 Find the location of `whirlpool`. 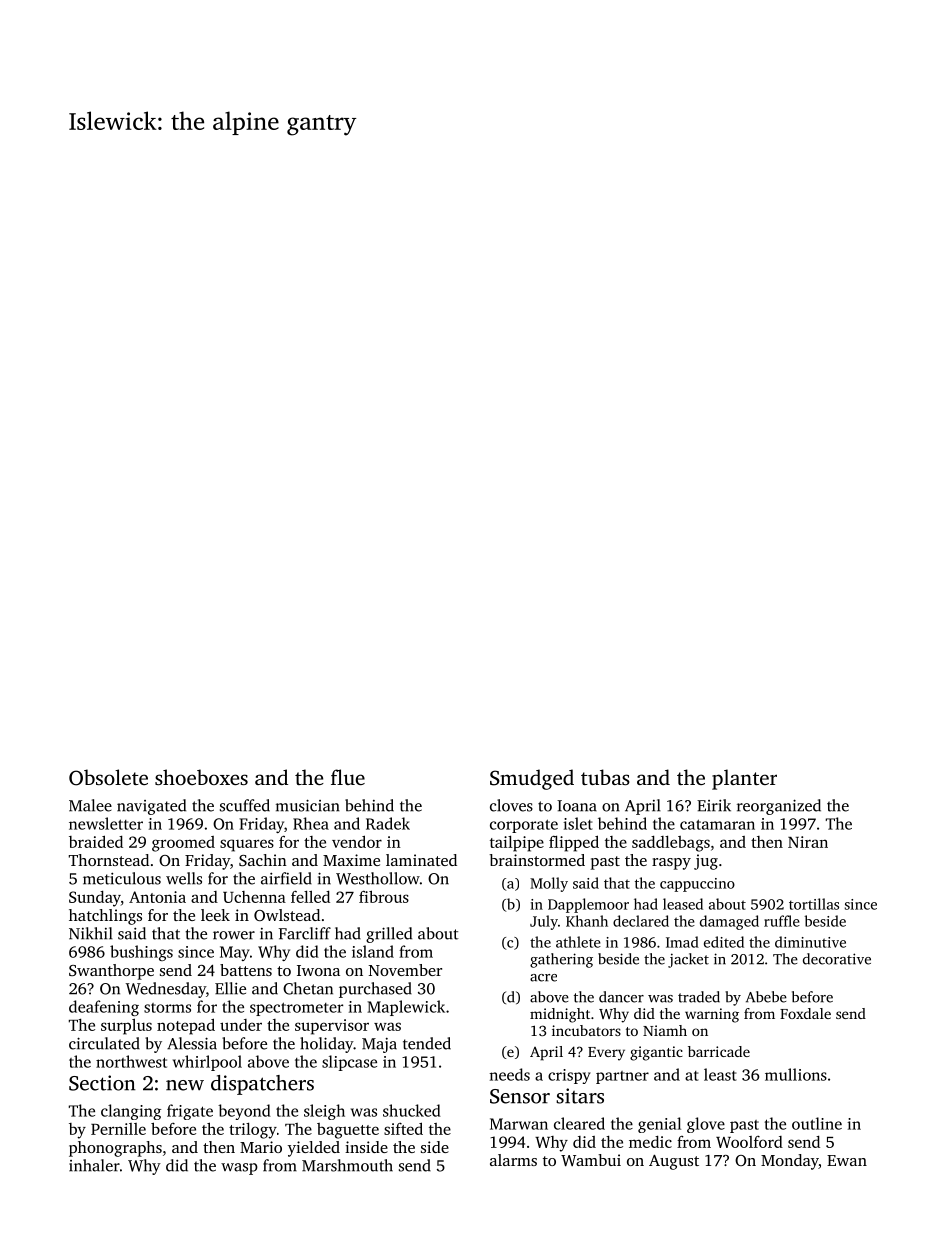

whirlpool is located at coordinates (207, 1063).
